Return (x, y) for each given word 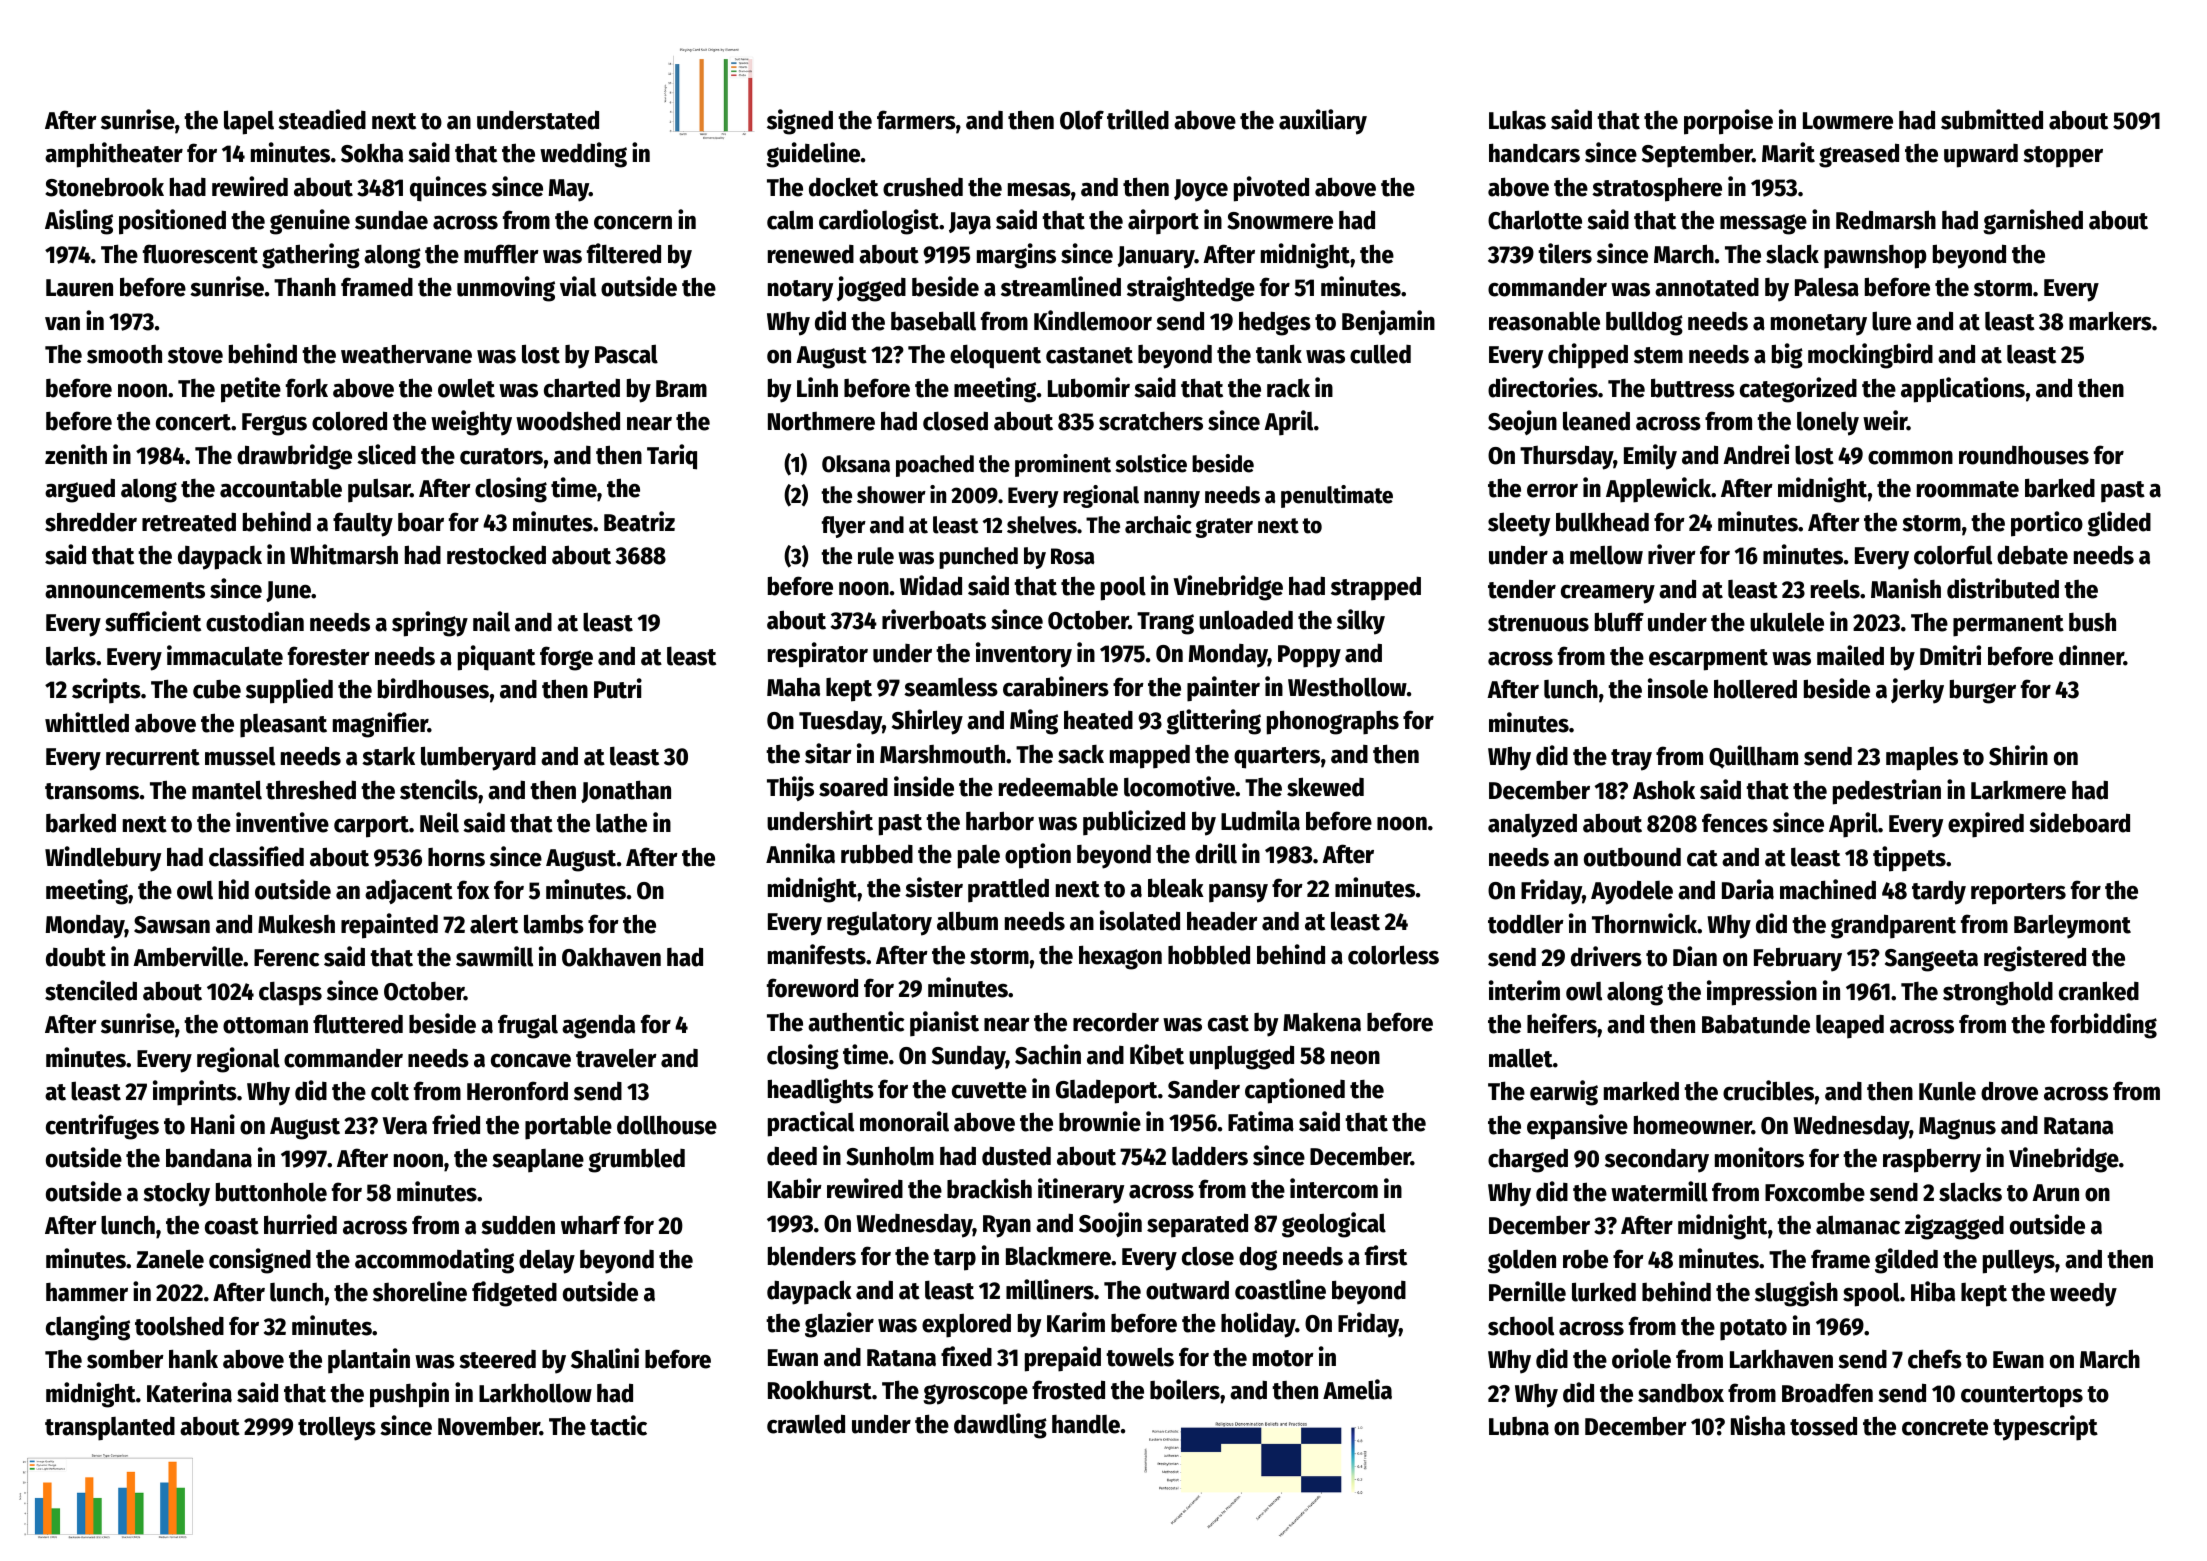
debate (2032, 555)
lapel (249, 122)
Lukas (1517, 120)
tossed (1823, 1426)
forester (329, 656)
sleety (1519, 524)
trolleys (337, 1428)
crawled (806, 1424)
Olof (1082, 120)
